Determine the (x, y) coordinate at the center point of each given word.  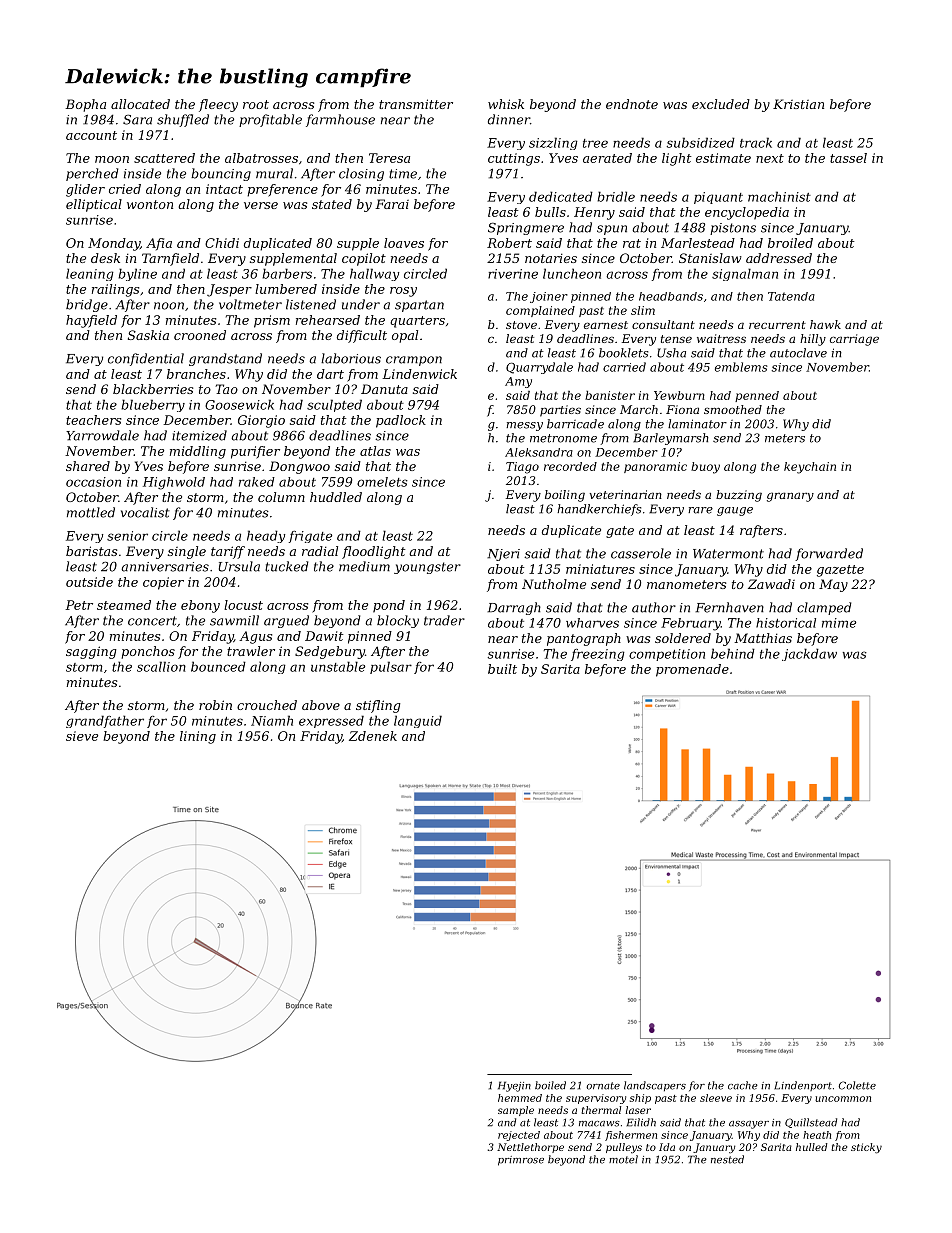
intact (224, 189)
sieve (82, 736)
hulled (812, 1147)
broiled (790, 243)
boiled (550, 1085)
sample (516, 1111)
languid (418, 721)
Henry (594, 213)
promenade (692, 670)
